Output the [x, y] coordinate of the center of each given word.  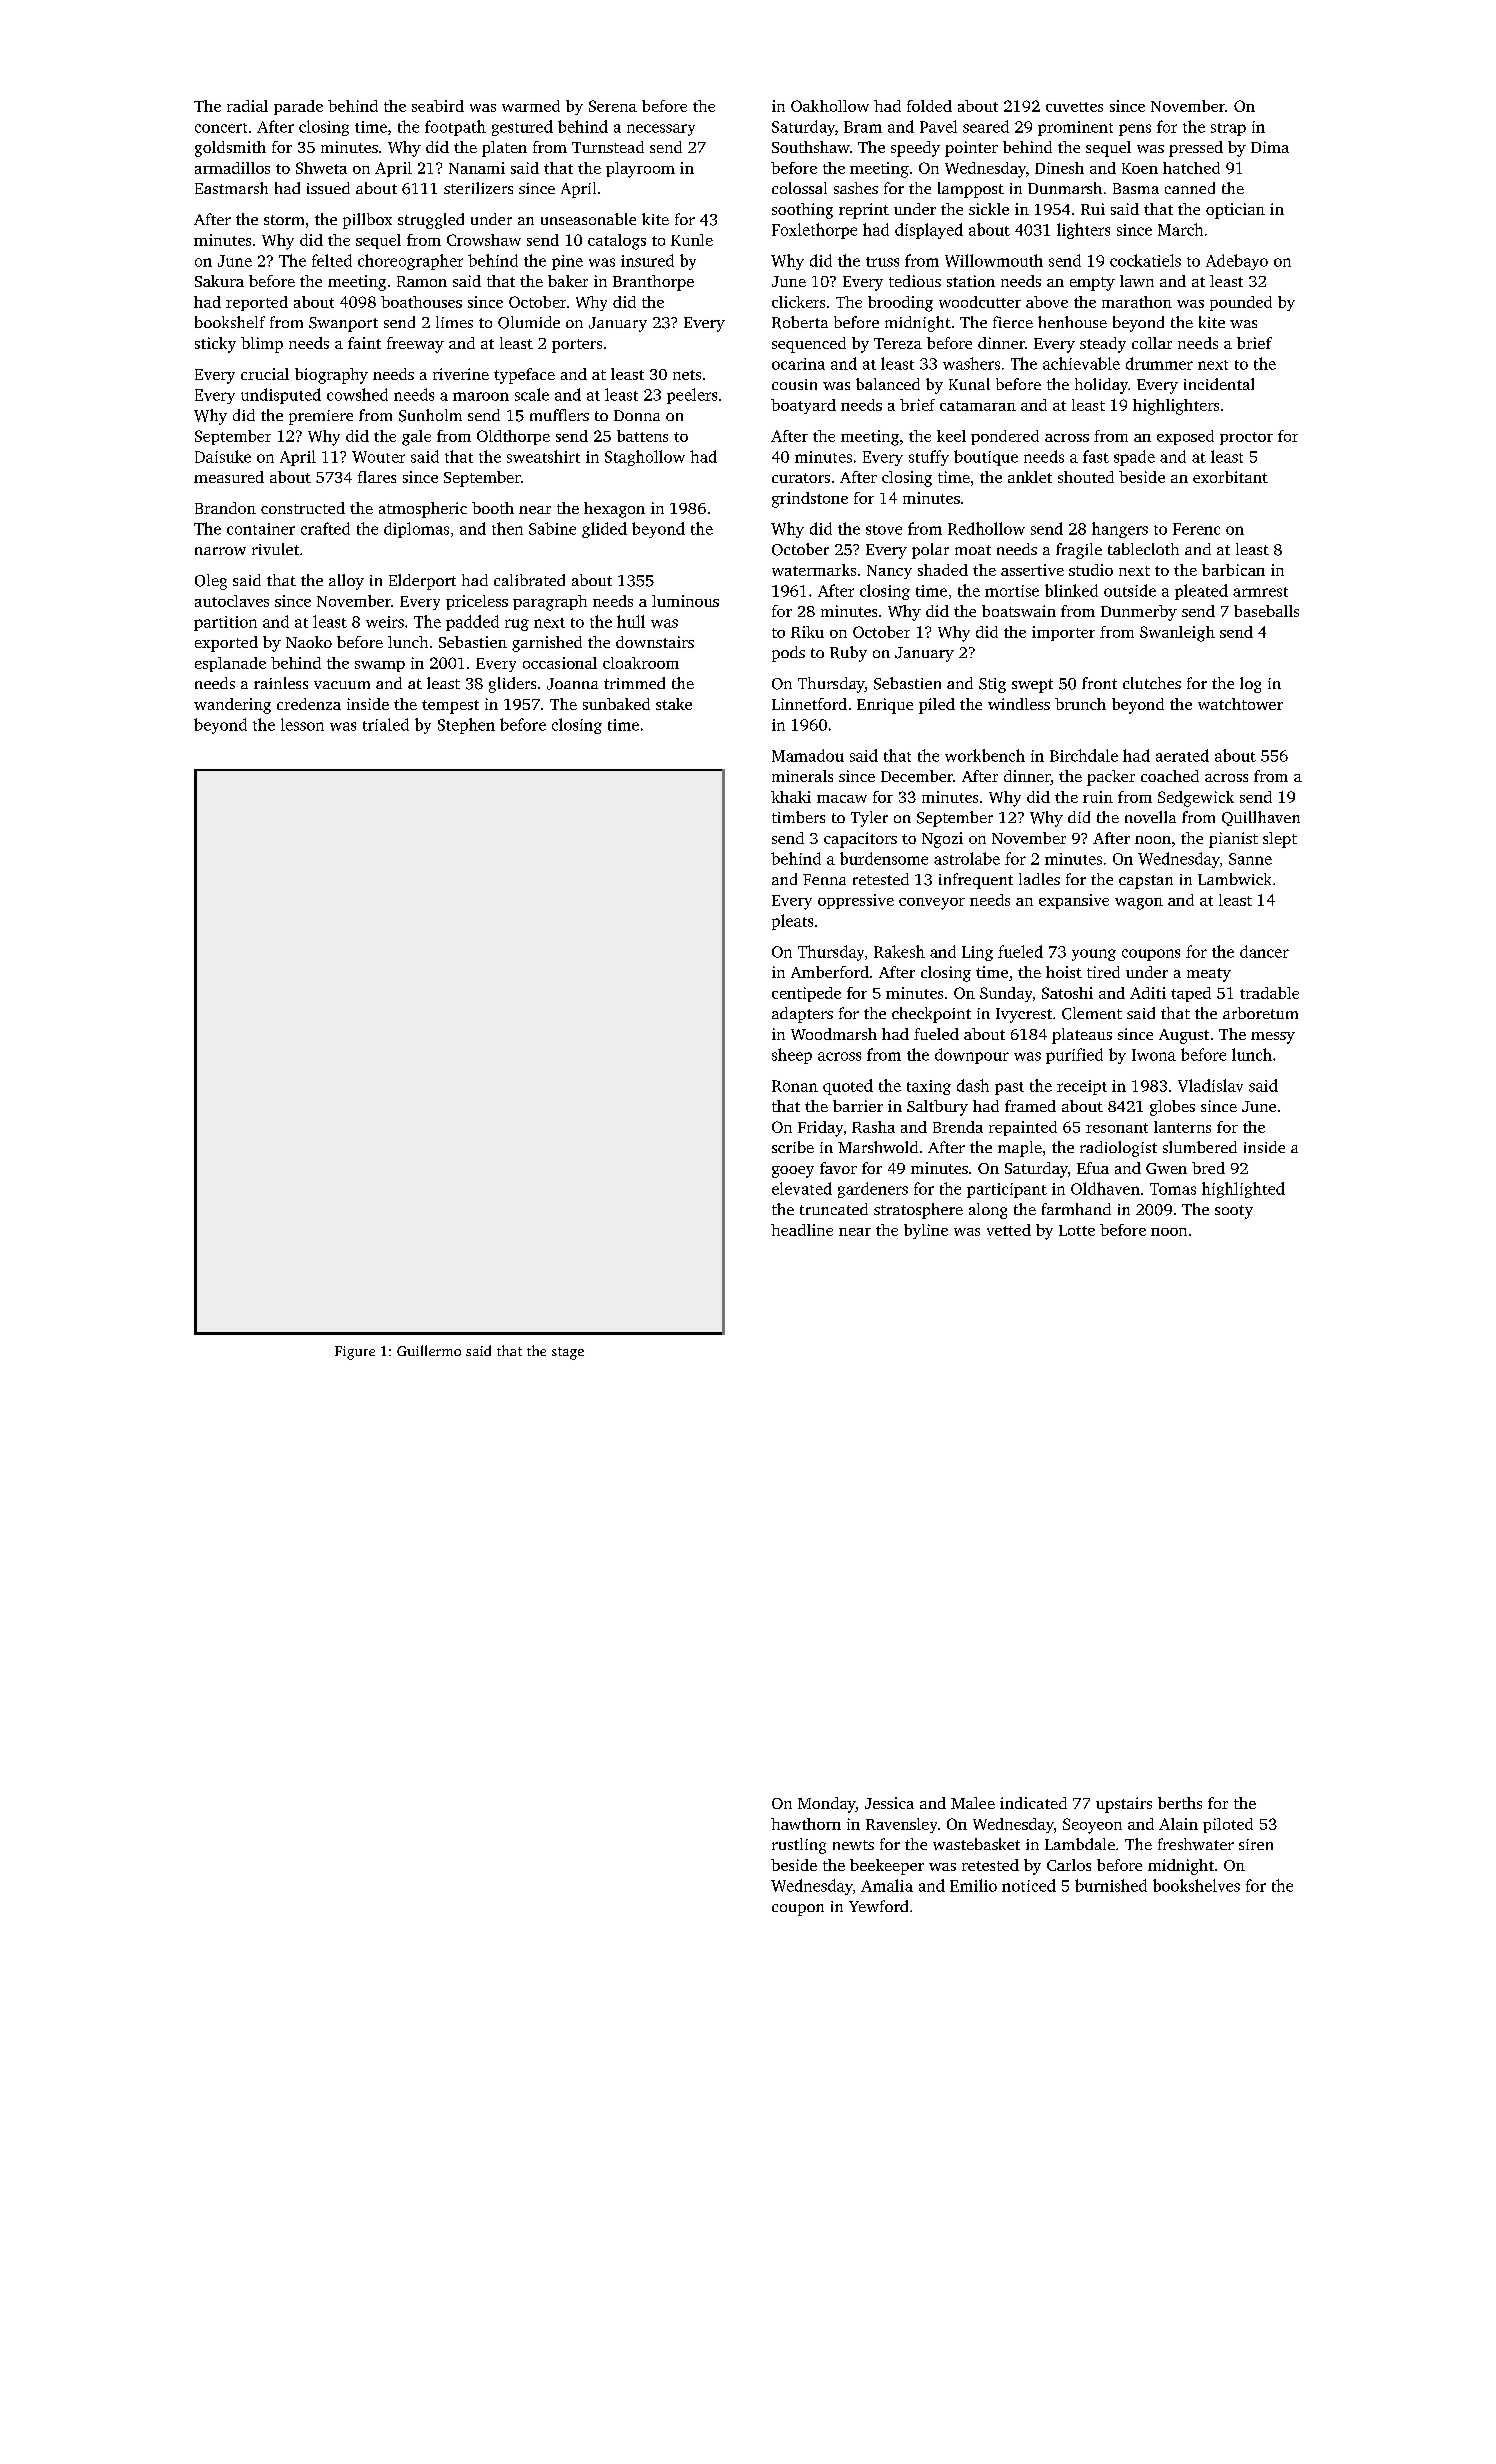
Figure [355, 1353]
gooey [793, 1172]
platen [504, 149]
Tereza [898, 343]
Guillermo [429, 1350]
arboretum [1260, 1013]
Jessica [889, 1803]
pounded [1241, 303]
